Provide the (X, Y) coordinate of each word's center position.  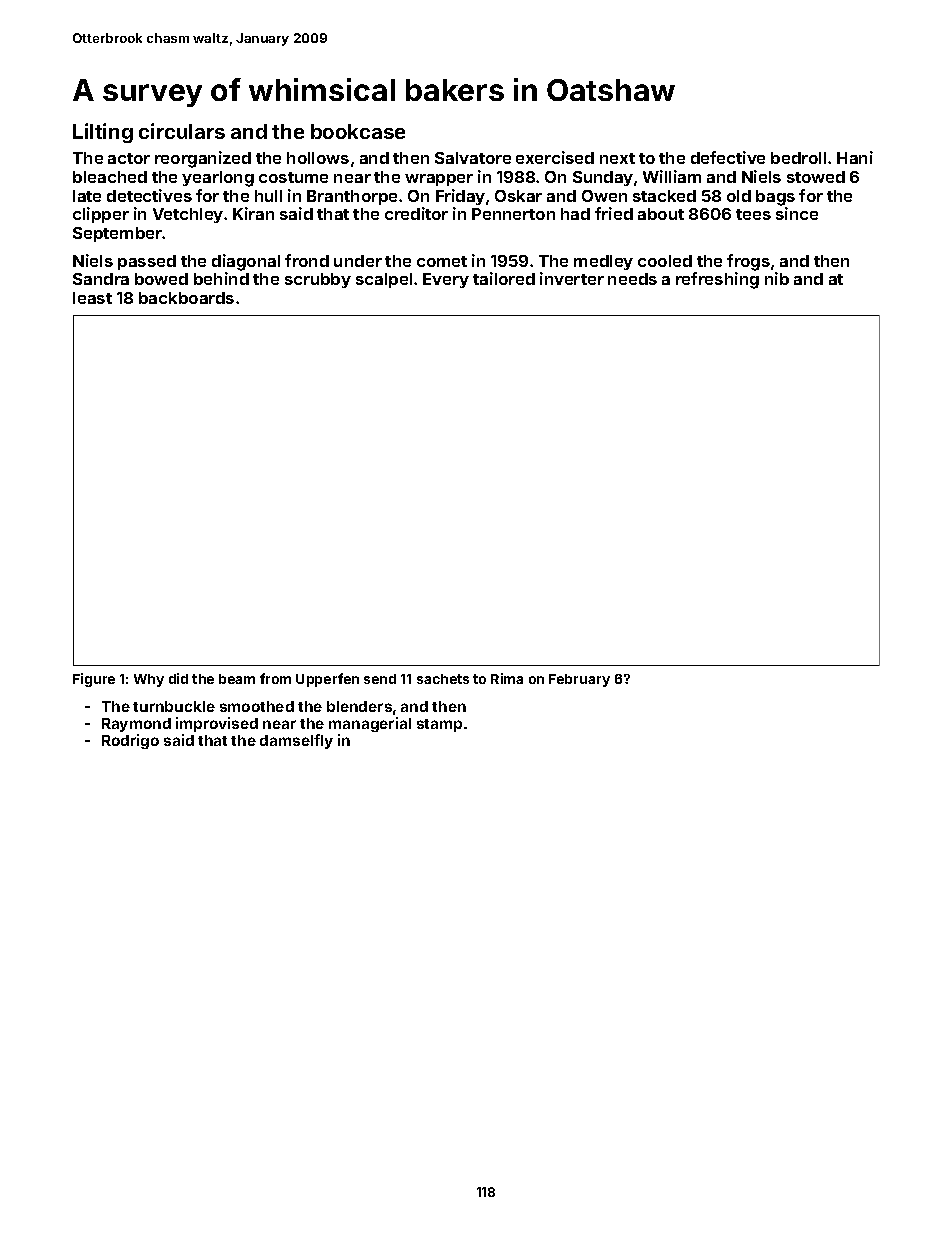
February (579, 680)
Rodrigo (130, 741)
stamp (439, 725)
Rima (507, 678)
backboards (186, 298)
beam (237, 679)
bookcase (358, 131)
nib (777, 278)
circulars (182, 131)
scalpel (384, 280)
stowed (816, 177)
